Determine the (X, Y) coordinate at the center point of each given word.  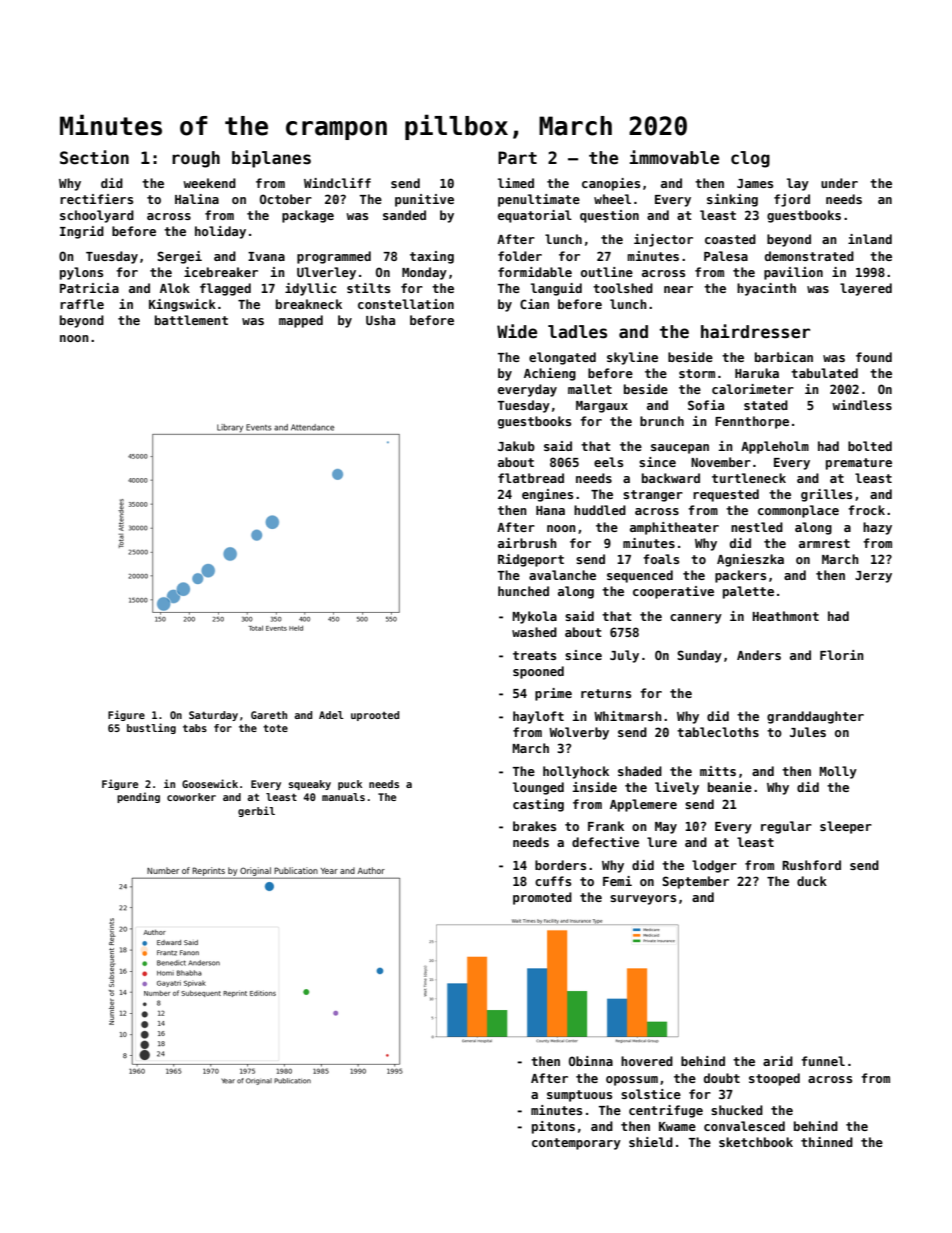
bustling (151, 728)
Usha (380, 320)
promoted (542, 898)
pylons (81, 273)
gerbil (256, 811)
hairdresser (755, 331)
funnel (823, 1061)
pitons (553, 1127)
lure (662, 842)
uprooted (375, 716)
